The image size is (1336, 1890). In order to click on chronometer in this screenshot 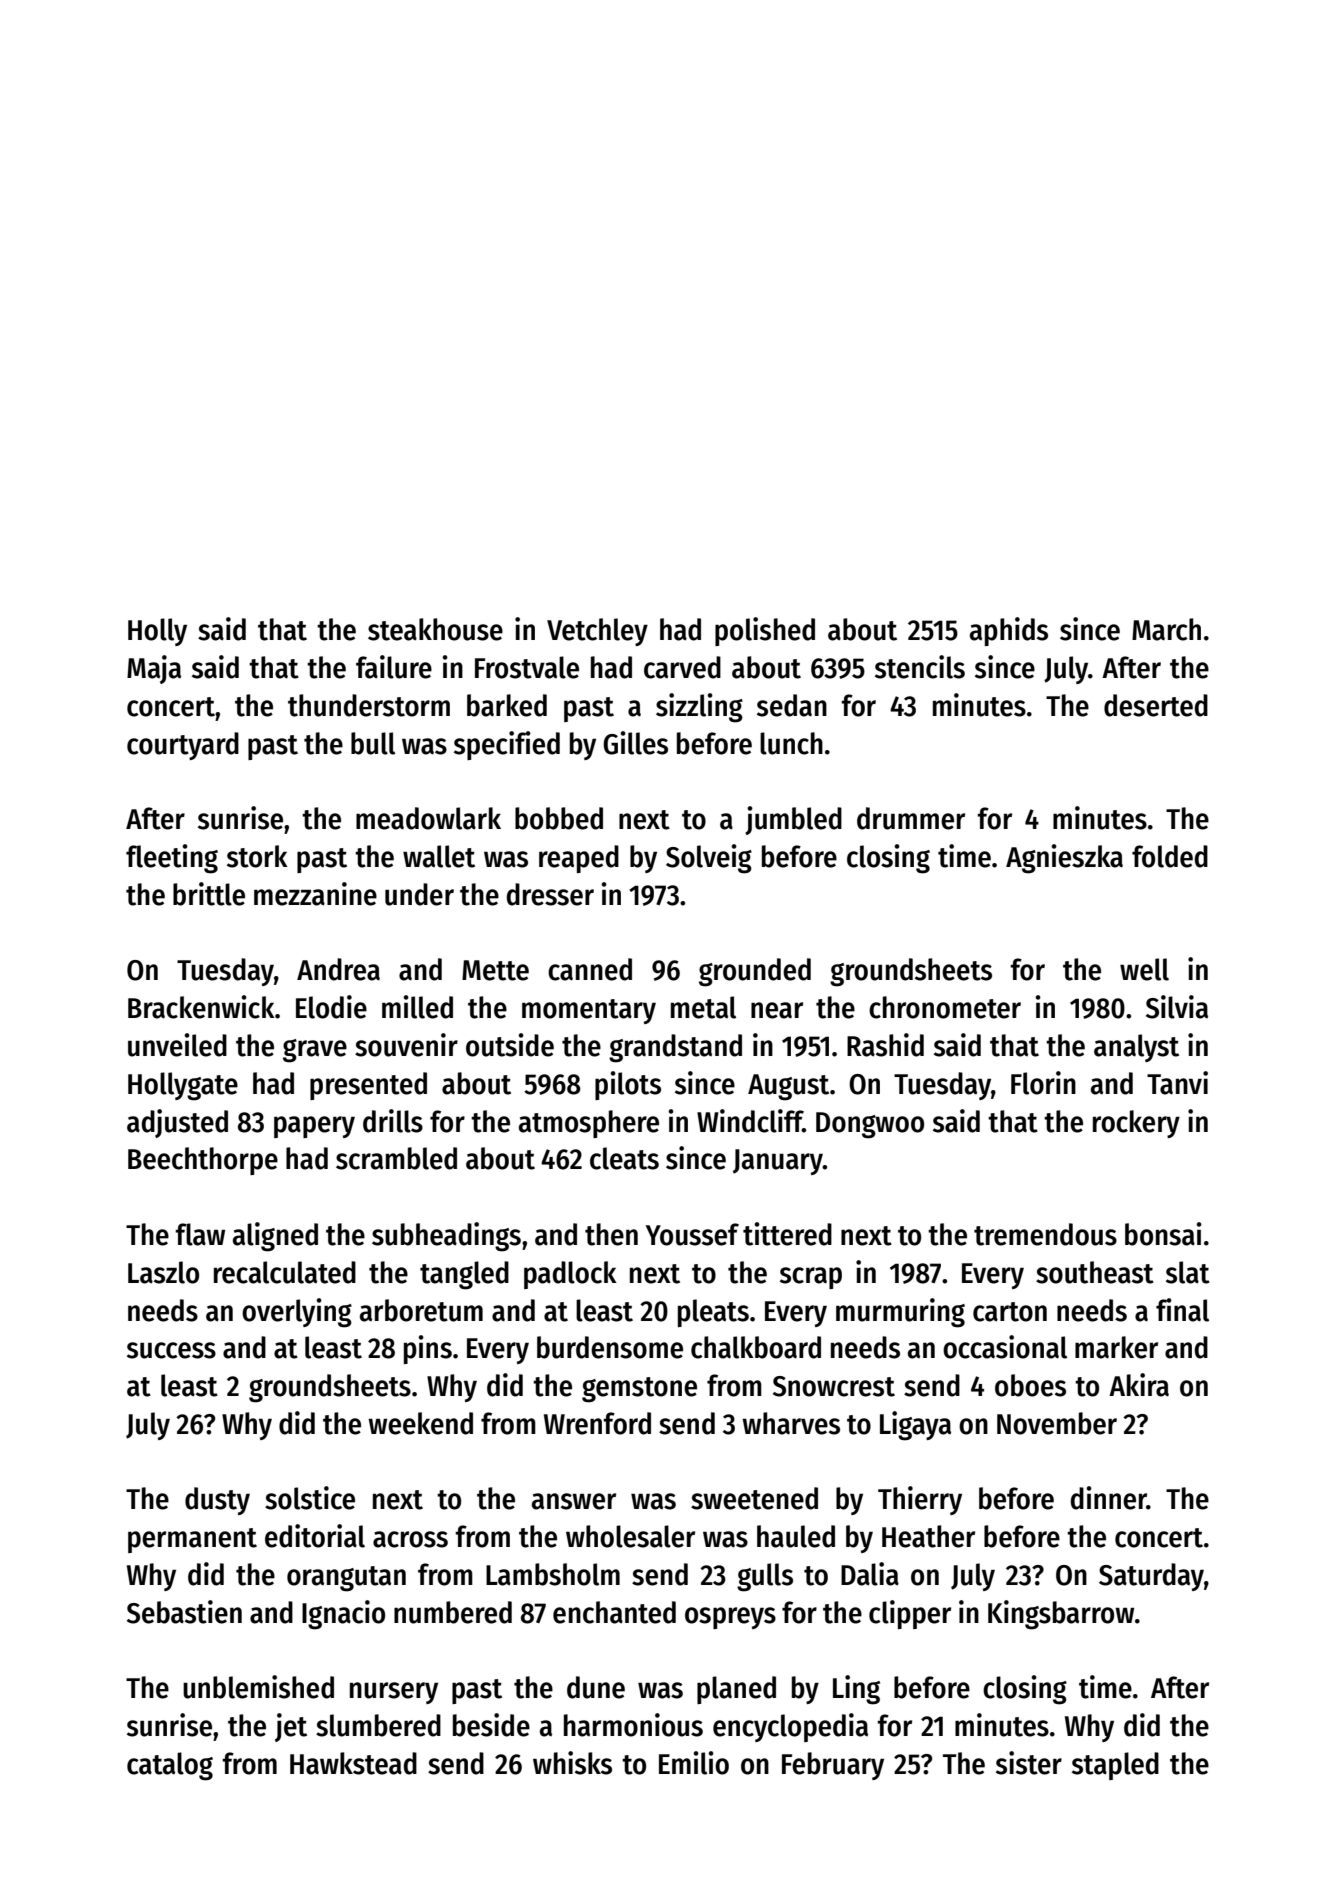, I will do `click(945, 1007)`.
